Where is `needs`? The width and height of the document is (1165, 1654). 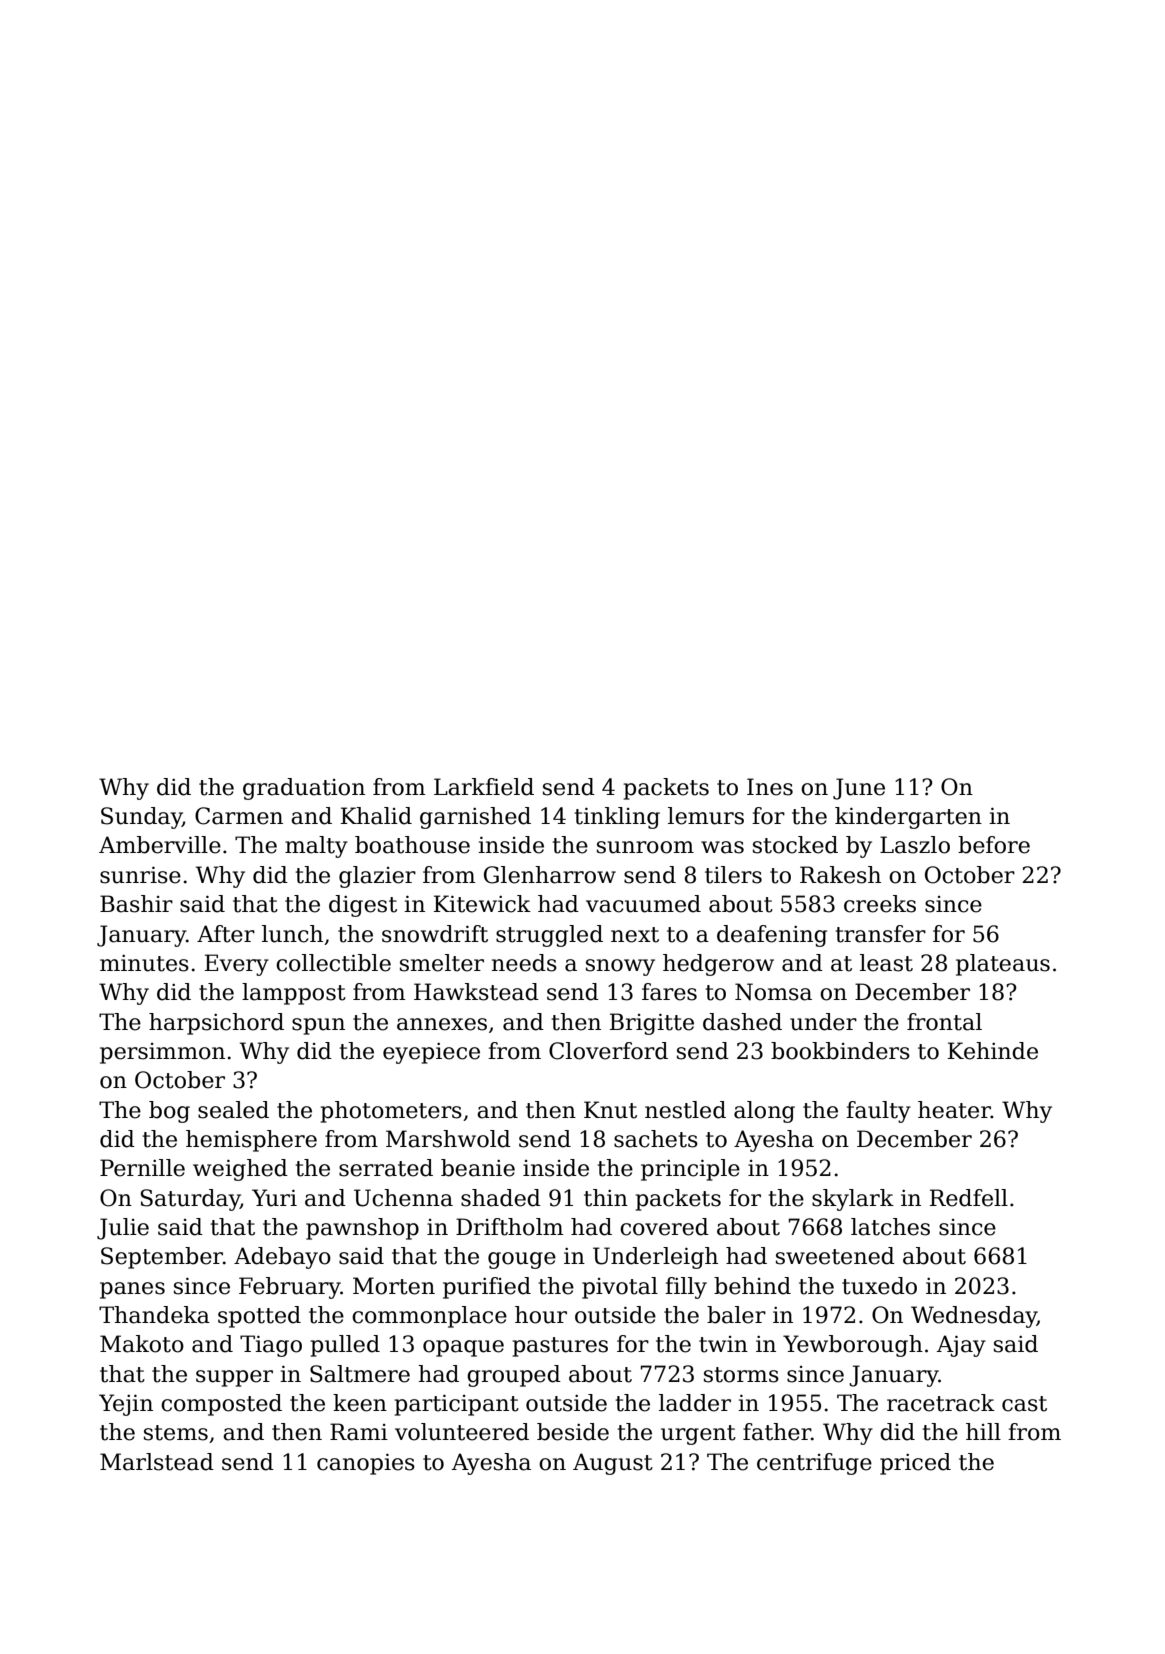 needs is located at coordinates (524, 963).
